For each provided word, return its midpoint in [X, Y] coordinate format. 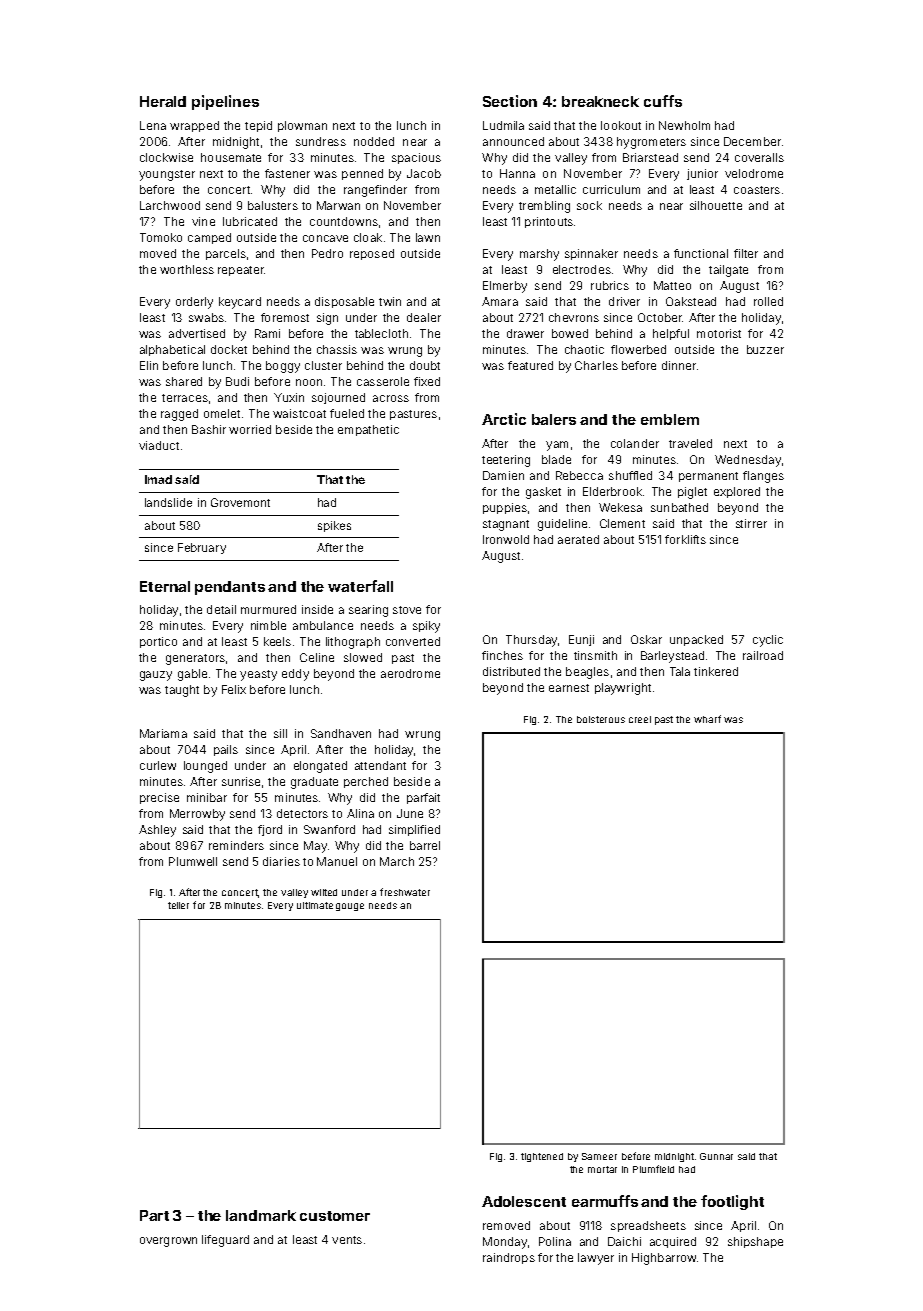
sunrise [241, 781]
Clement [622, 523]
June [410, 813]
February [202, 548]
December [752, 141]
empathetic [368, 430]
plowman [302, 126]
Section [510, 101]
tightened [542, 1157]
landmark [261, 1215]
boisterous [601, 719]
